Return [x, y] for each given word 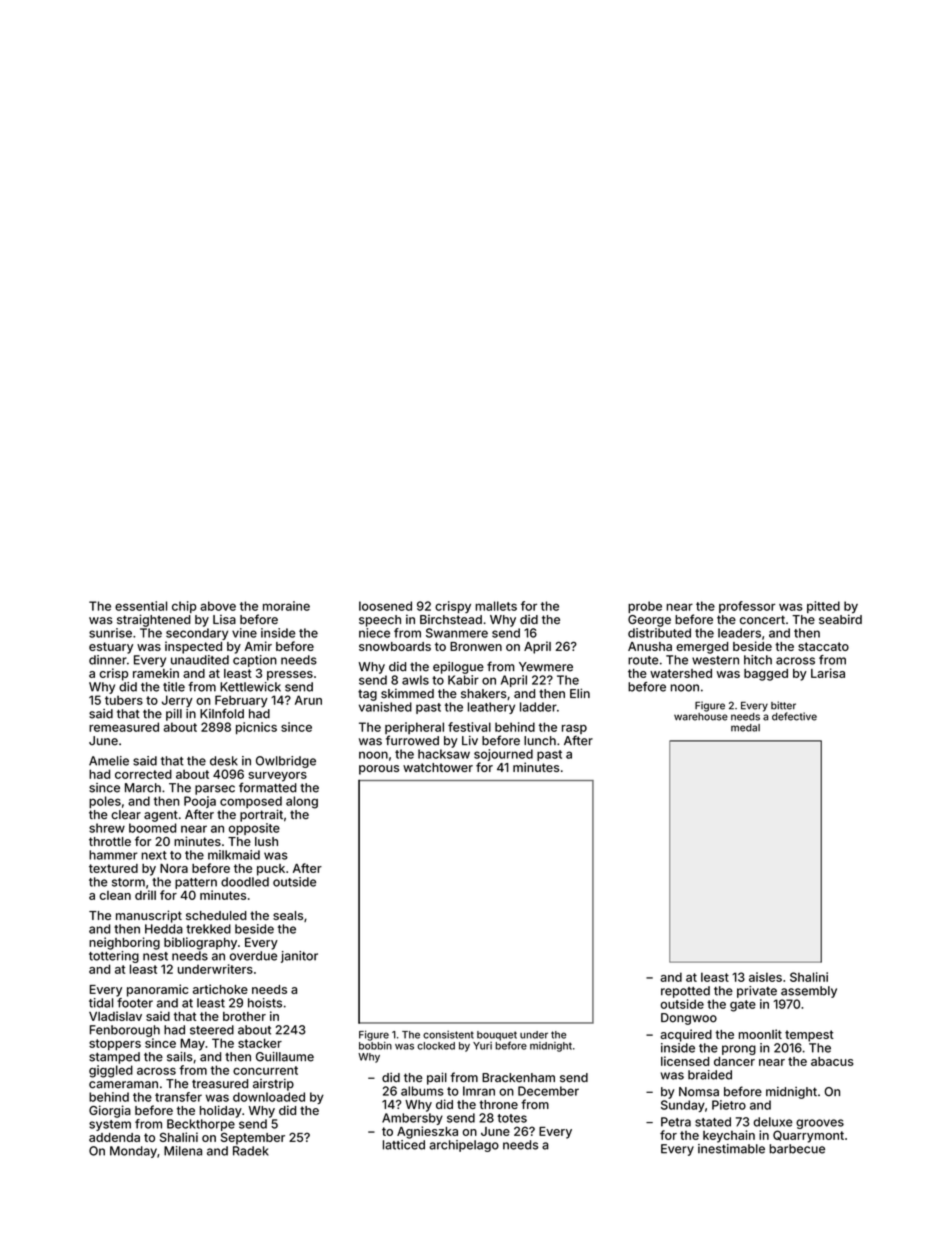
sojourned [503, 755]
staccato [823, 646]
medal [745, 728]
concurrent [265, 1070]
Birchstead [451, 619]
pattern [196, 883]
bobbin [375, 1045]
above [218, 606]
